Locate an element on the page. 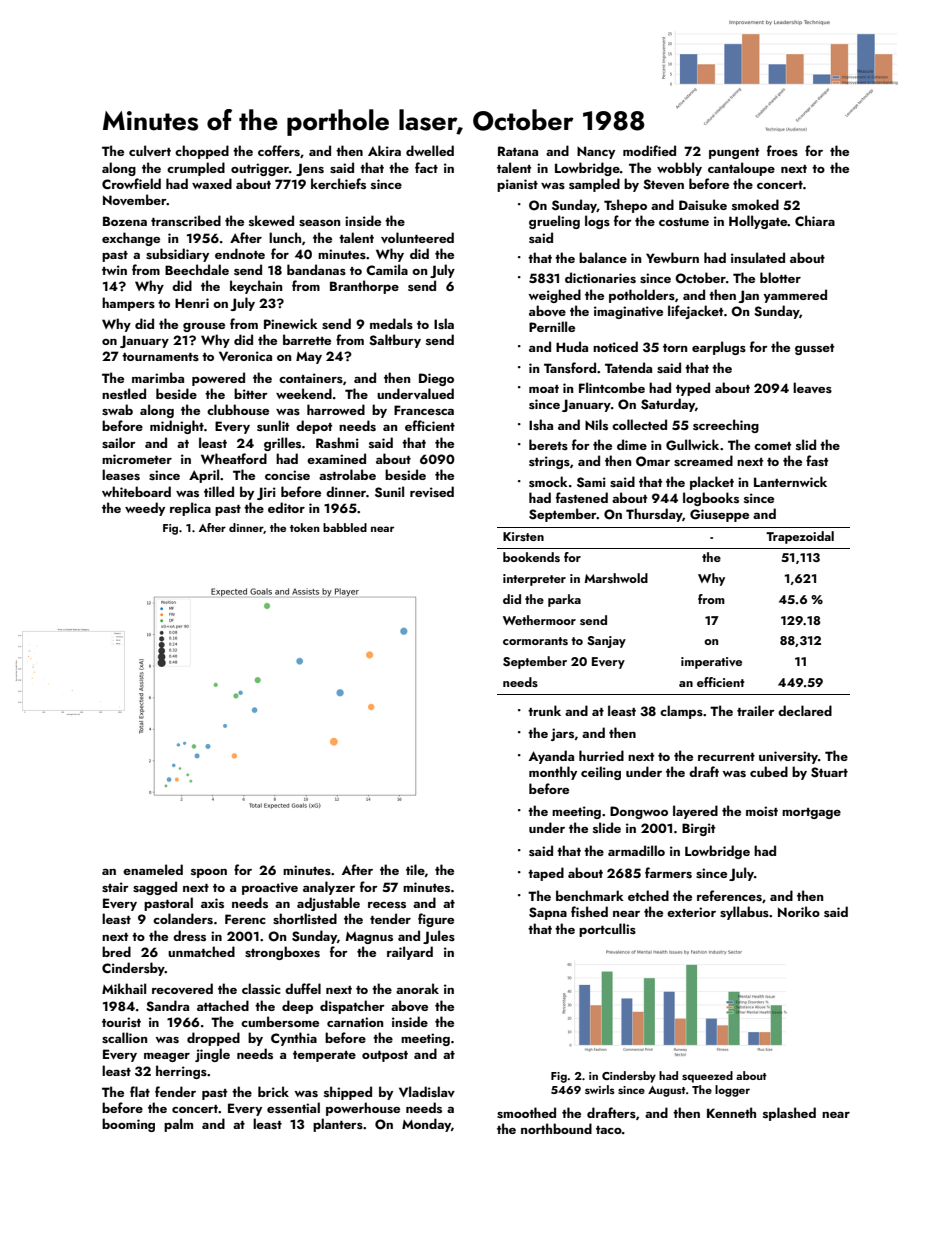  mortgage is located at coordinates (811, 813).
